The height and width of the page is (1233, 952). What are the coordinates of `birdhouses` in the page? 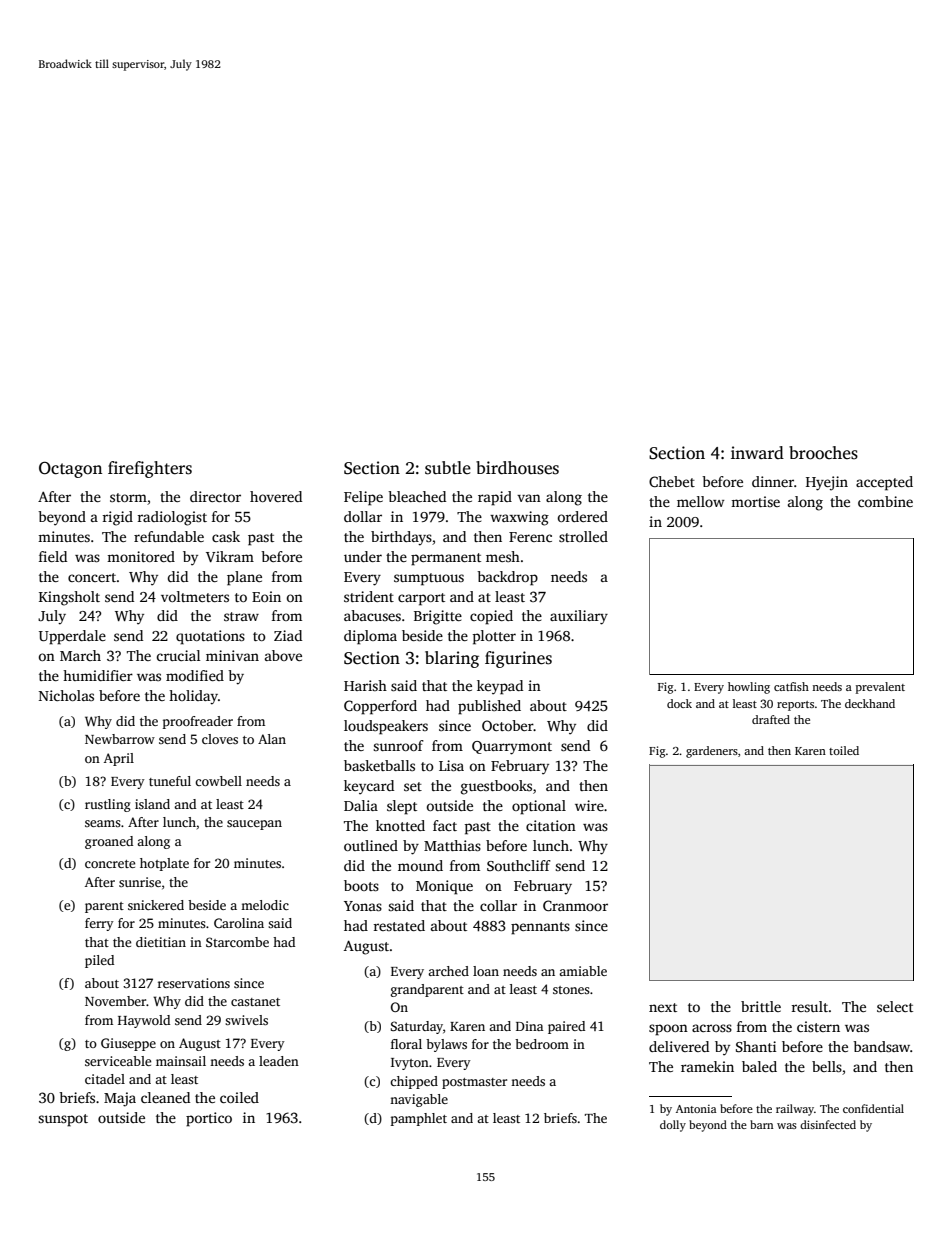 It's located at (517, 468).
